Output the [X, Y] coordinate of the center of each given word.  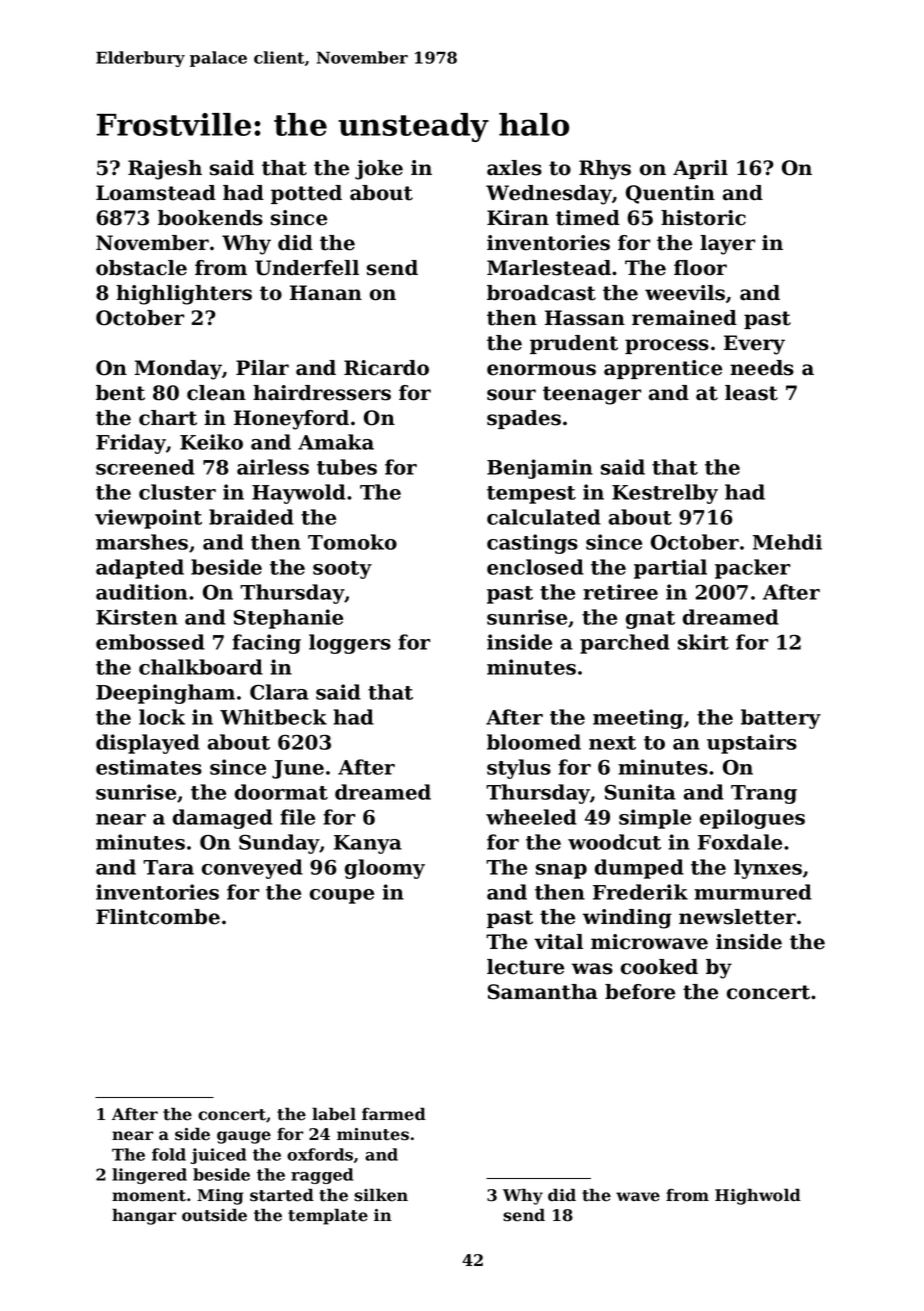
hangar [144, 1216]
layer [727, 245]
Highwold [758, 1196]
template [328, 1216]
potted [306, 194]
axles [514, 168]
